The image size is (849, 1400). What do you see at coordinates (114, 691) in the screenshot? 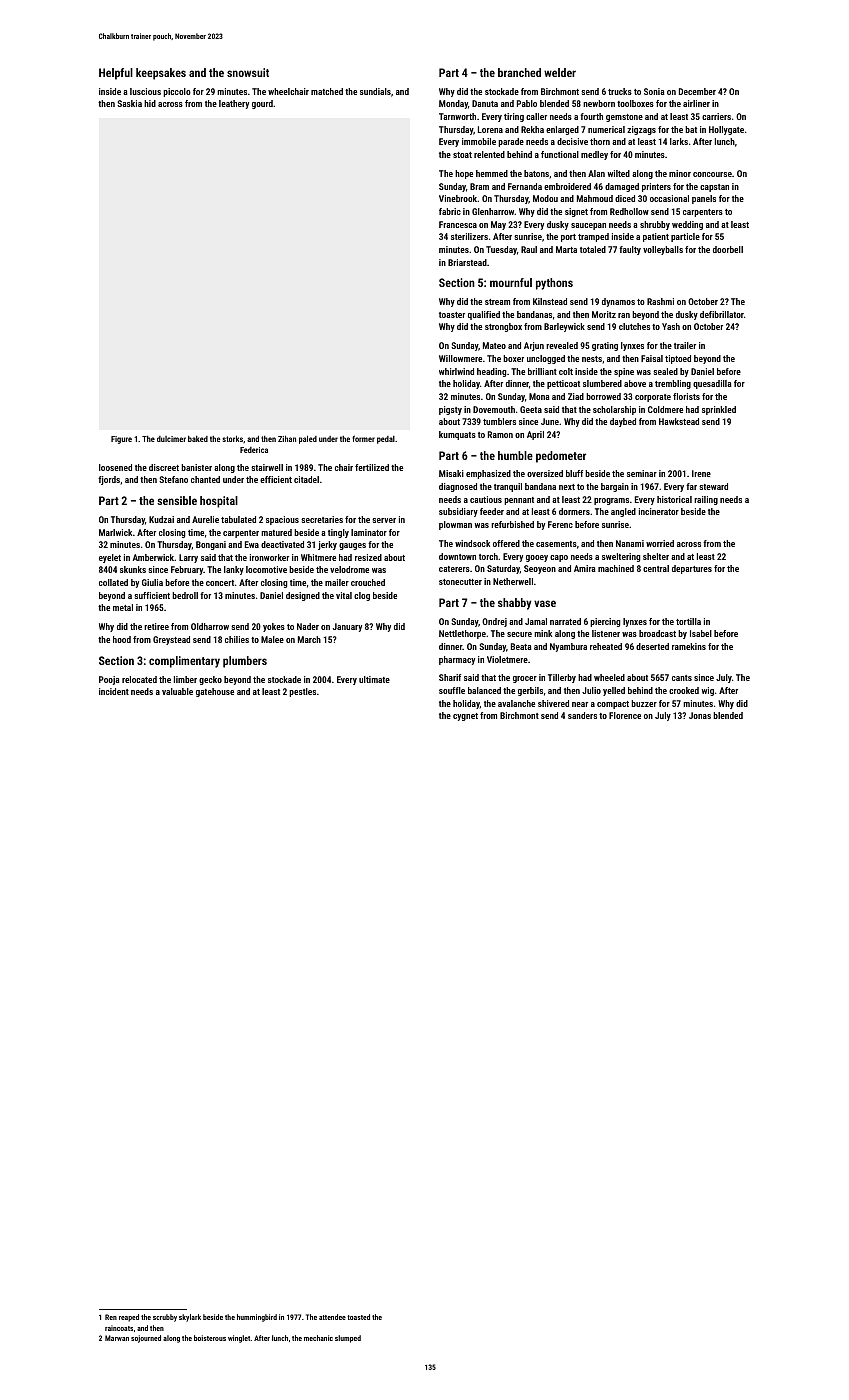
I see `incident` at bounding box center [114, 691].
